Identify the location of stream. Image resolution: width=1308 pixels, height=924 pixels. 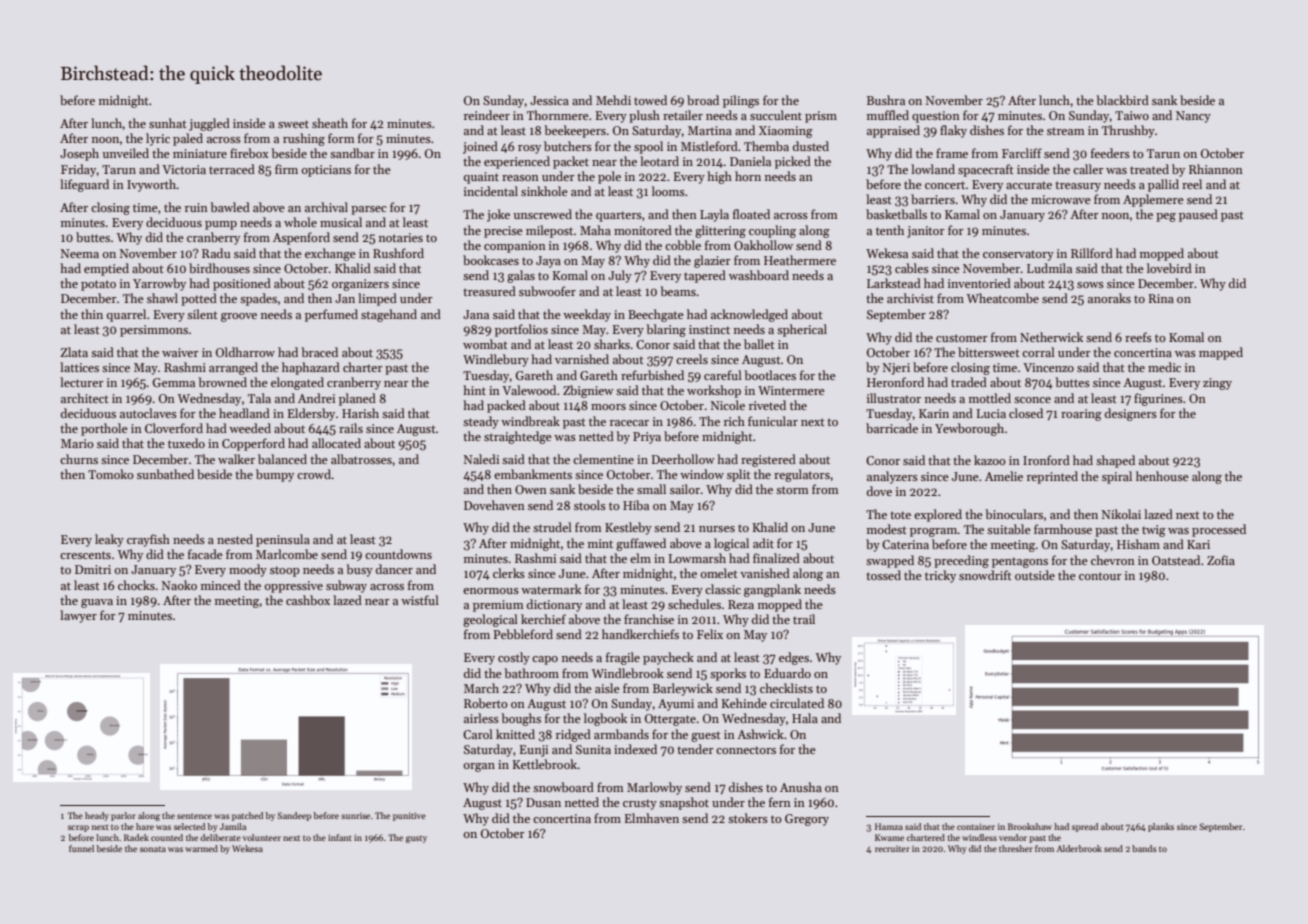
(1065, 131).
